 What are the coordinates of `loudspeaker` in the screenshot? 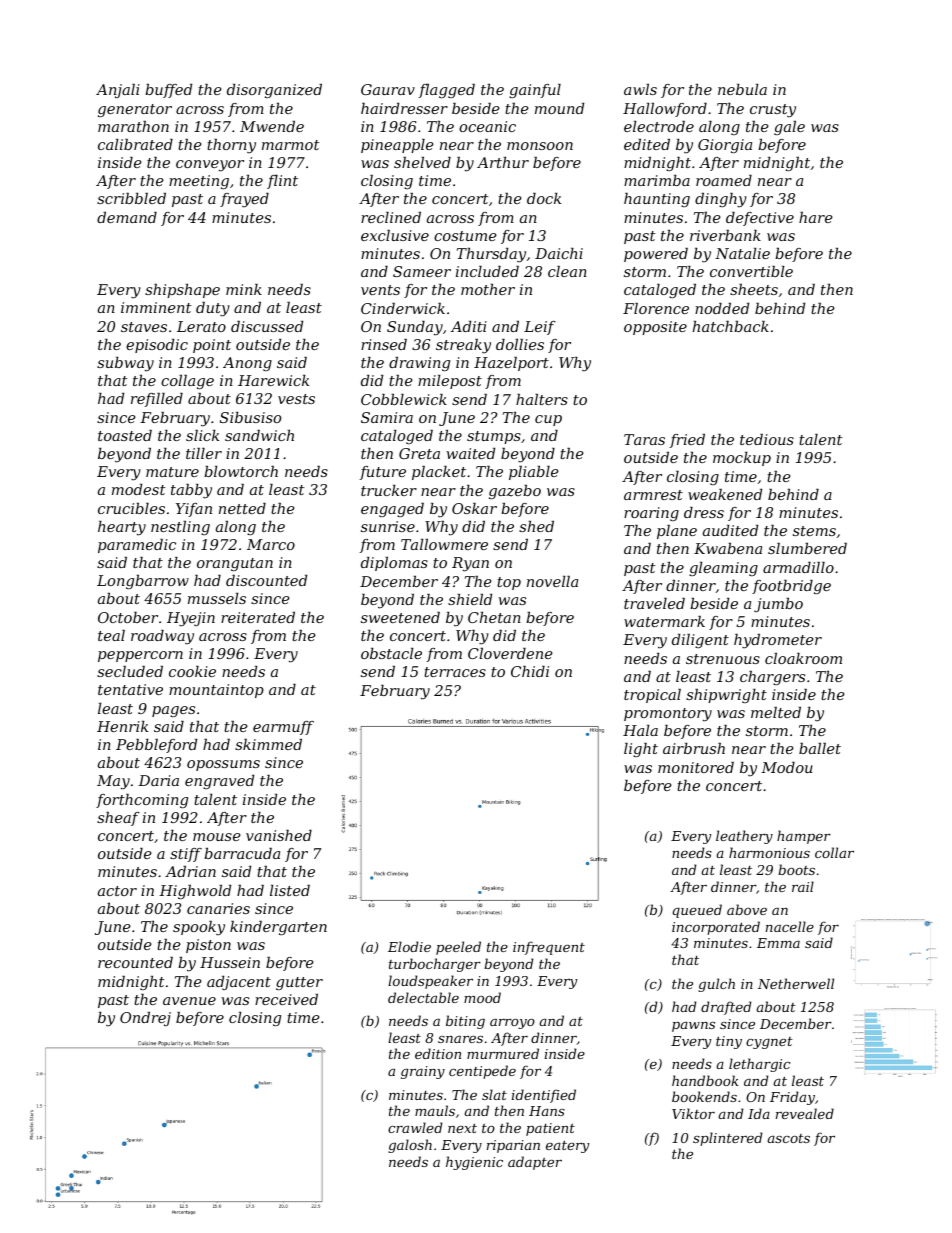 It's located at (430, 982).
